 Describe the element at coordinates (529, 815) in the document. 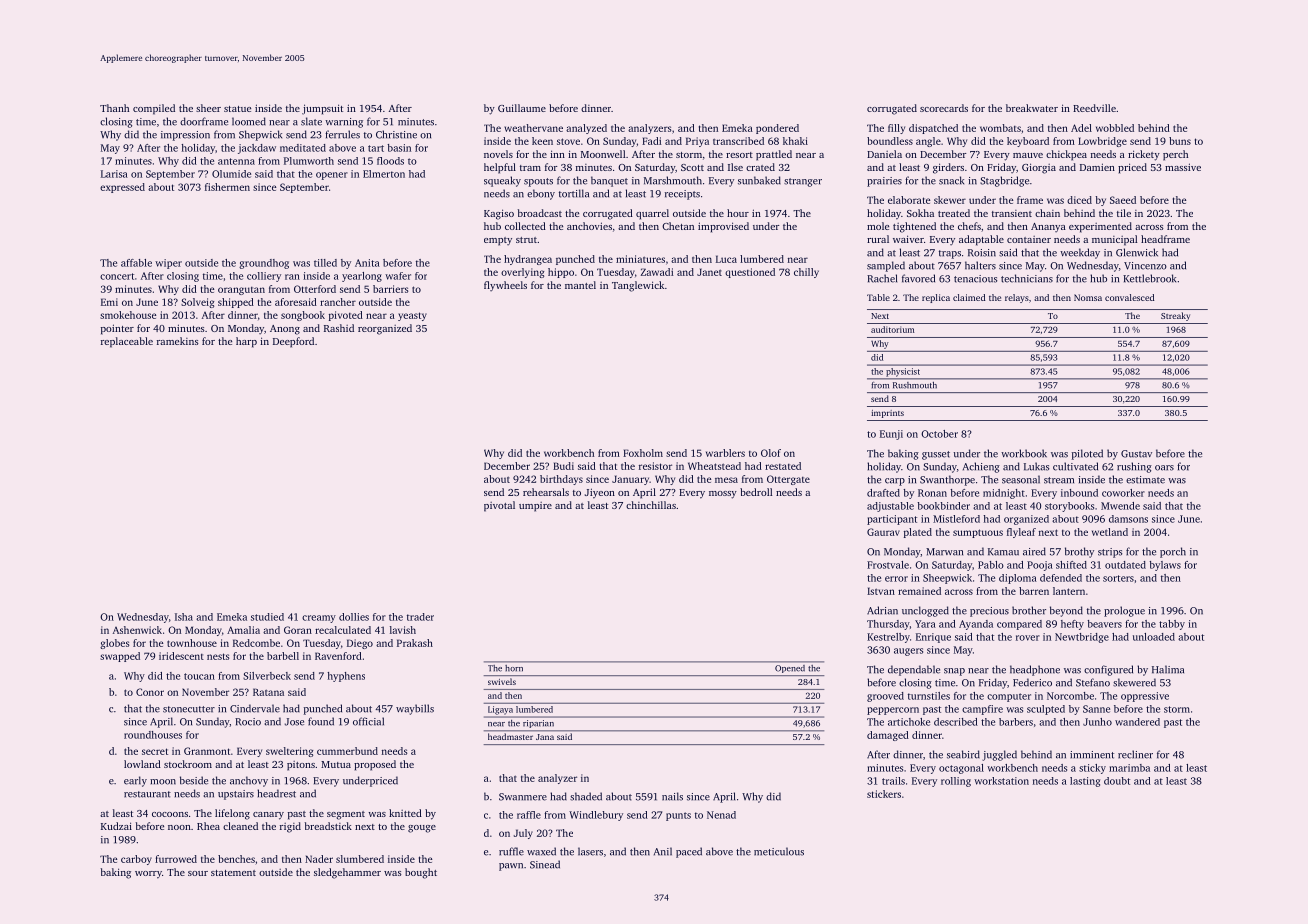

I see `raffle` at that location.
